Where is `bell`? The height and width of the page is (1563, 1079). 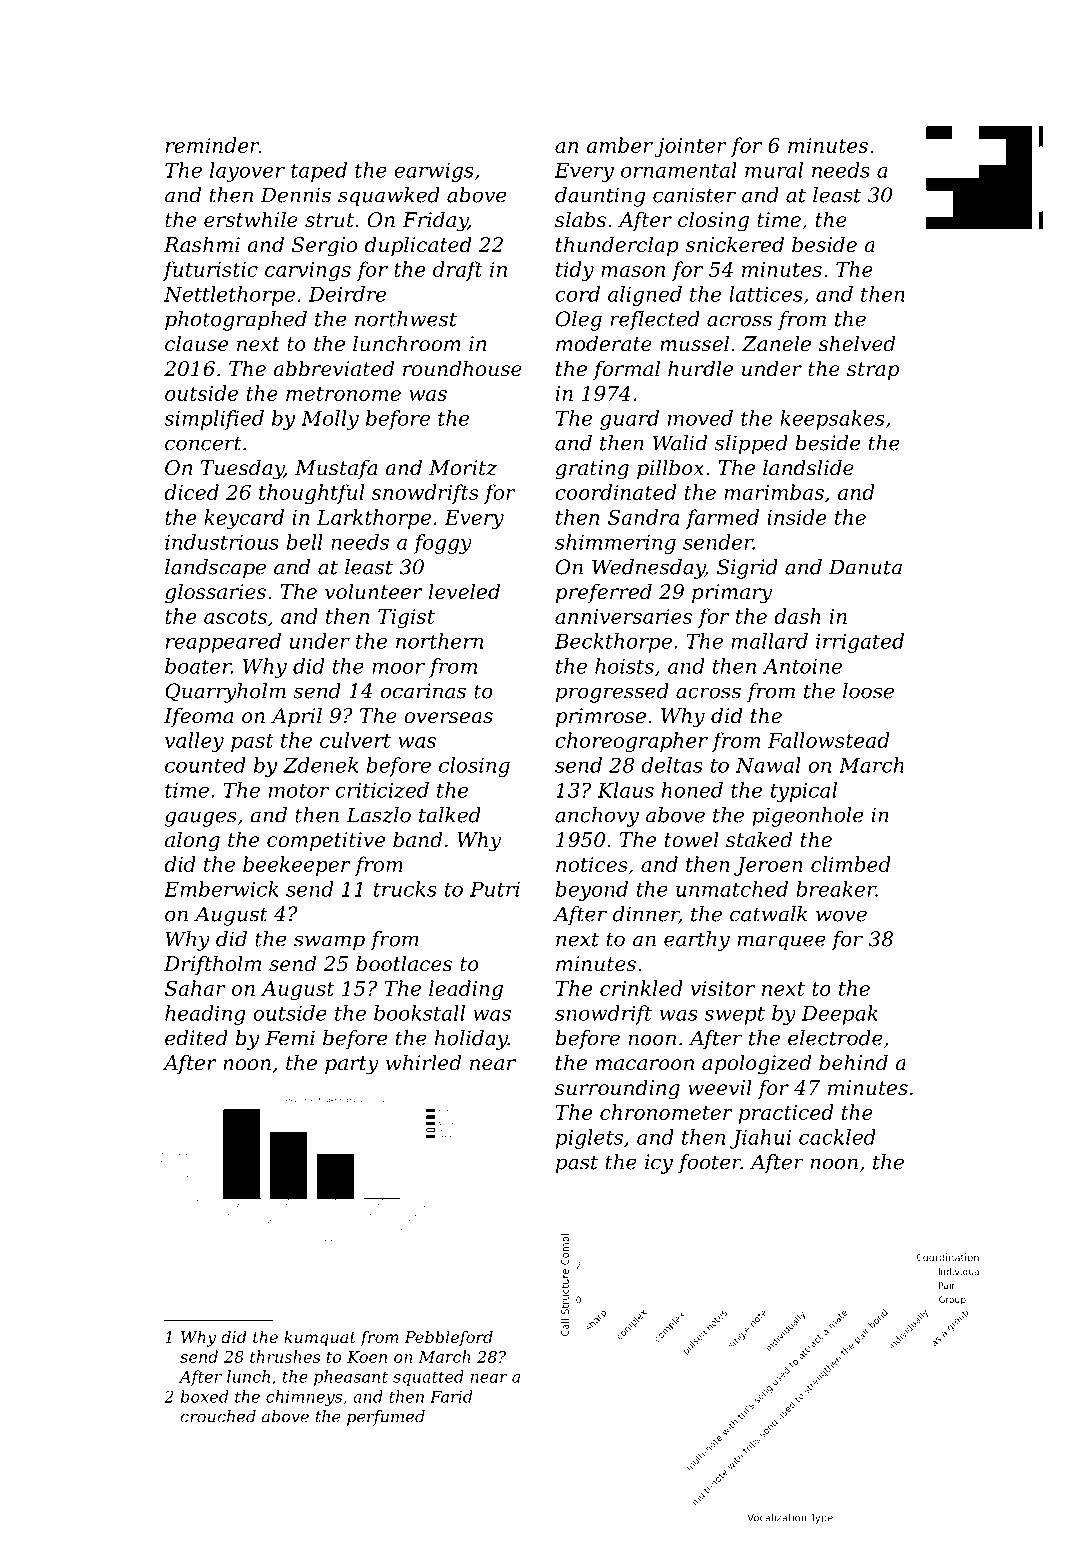
bell is located at coordinates (305, 542).
